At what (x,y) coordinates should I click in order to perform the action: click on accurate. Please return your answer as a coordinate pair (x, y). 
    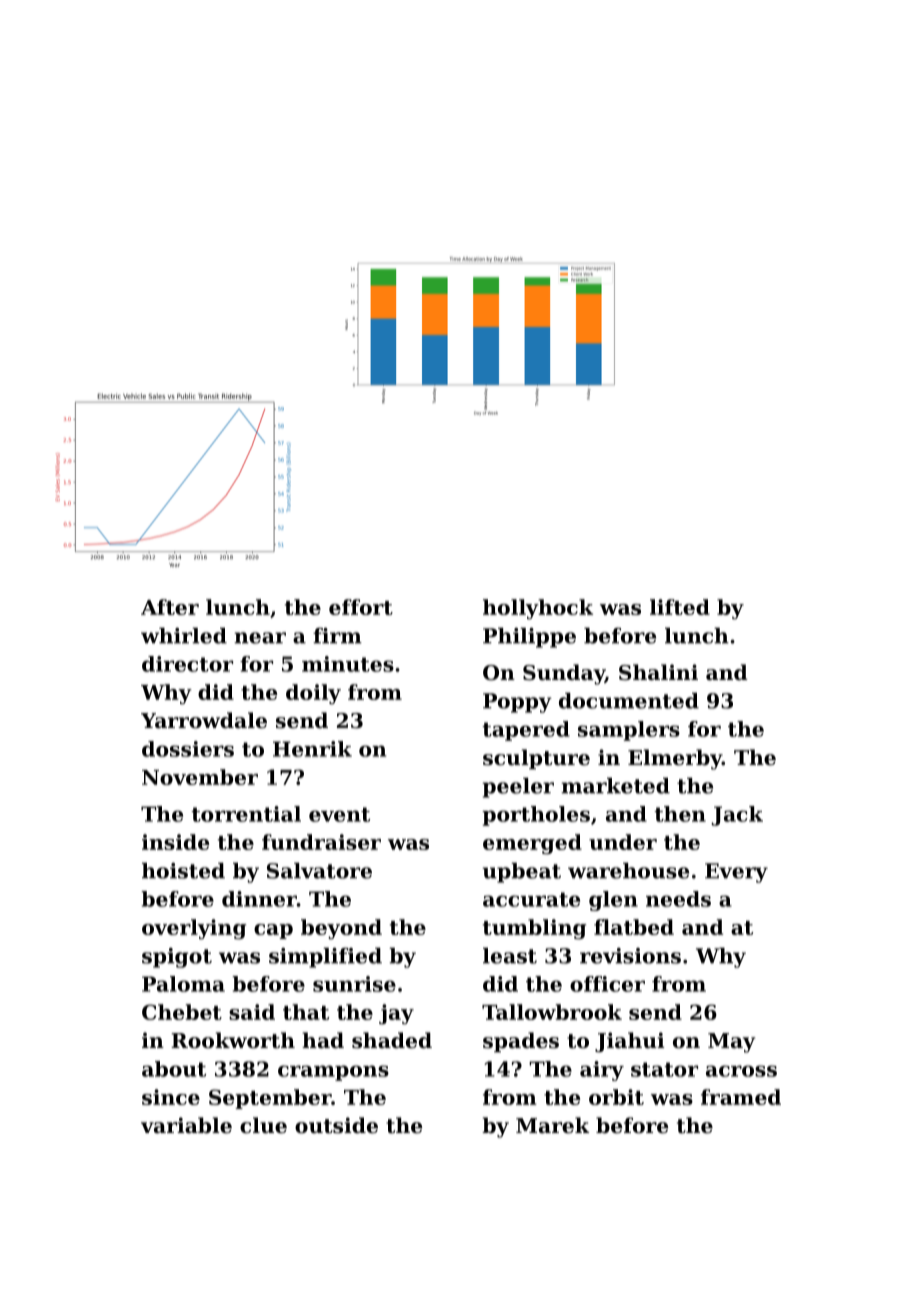
    Looking at the image, I should click on (531, 899).
